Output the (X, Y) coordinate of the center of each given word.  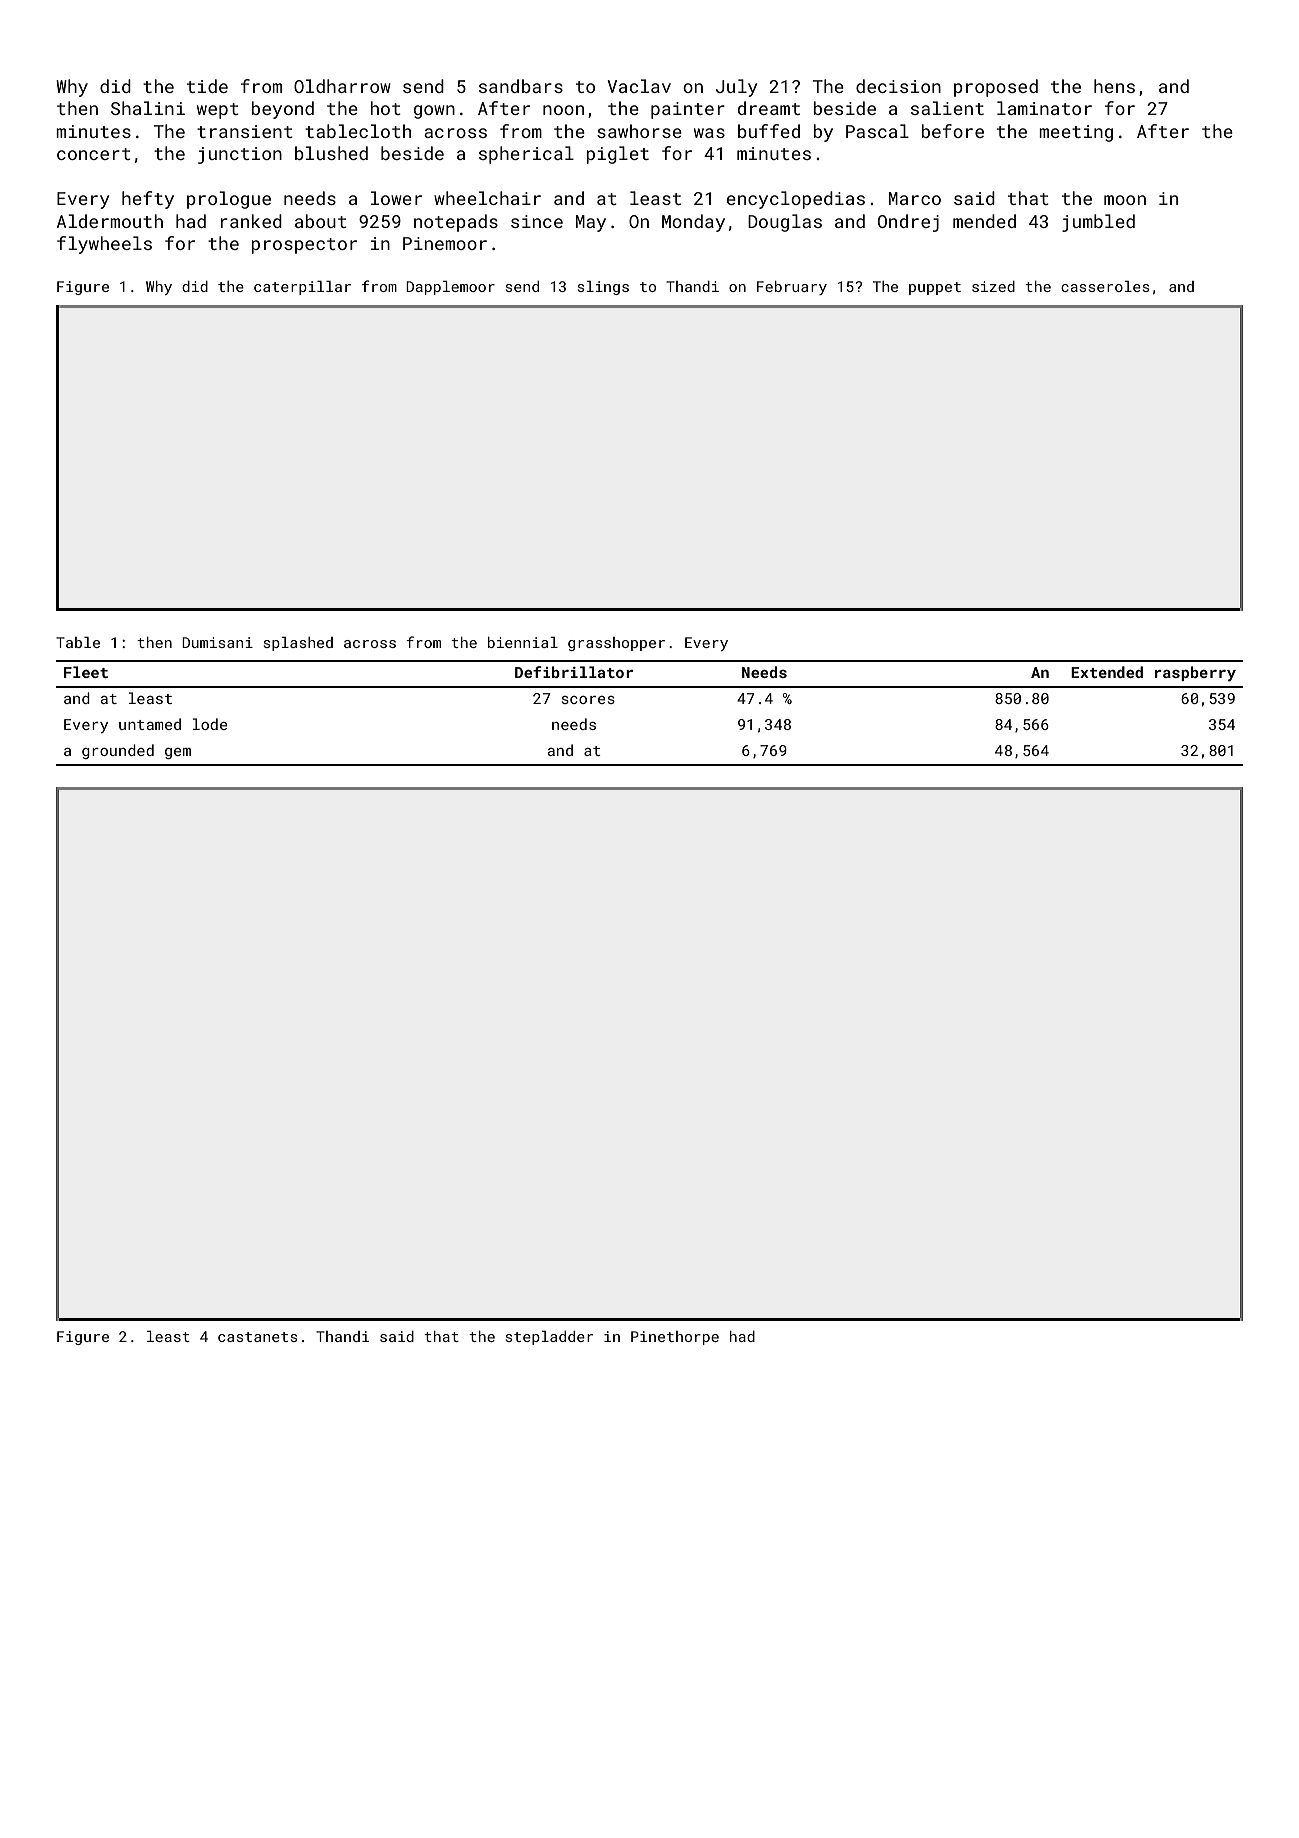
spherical (526, 155)
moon (1125, 200)
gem (178, 753)
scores (588, 700)
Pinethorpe (675, 1338)
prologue (229, 200)
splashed (298, 644)
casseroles (1105, 286)
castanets (258, 1337)
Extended (1107, 672)
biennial (523, 642)
